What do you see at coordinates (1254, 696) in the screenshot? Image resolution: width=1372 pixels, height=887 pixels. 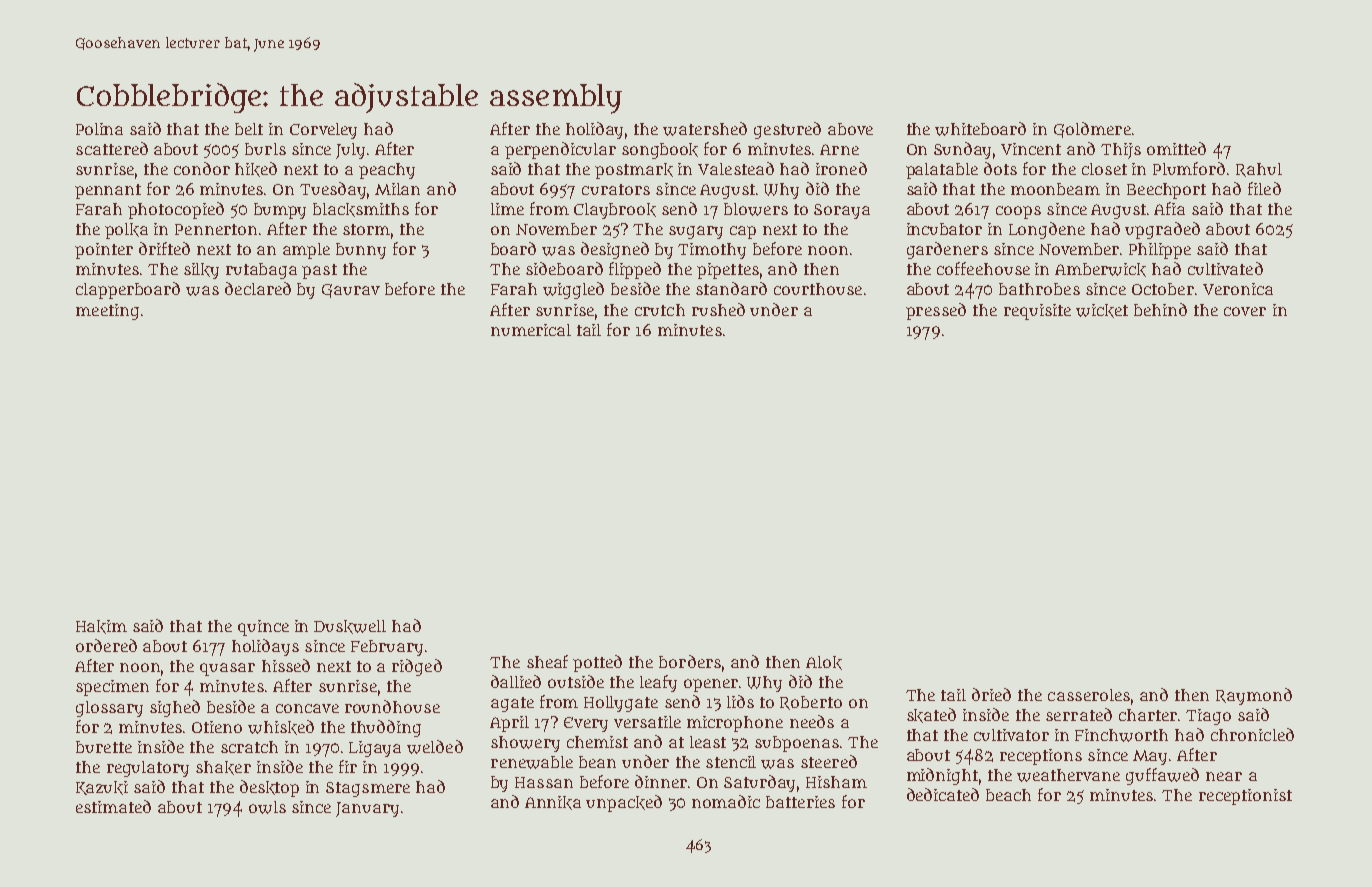 I see `Raymond` at bounding box center [1254, 696].
